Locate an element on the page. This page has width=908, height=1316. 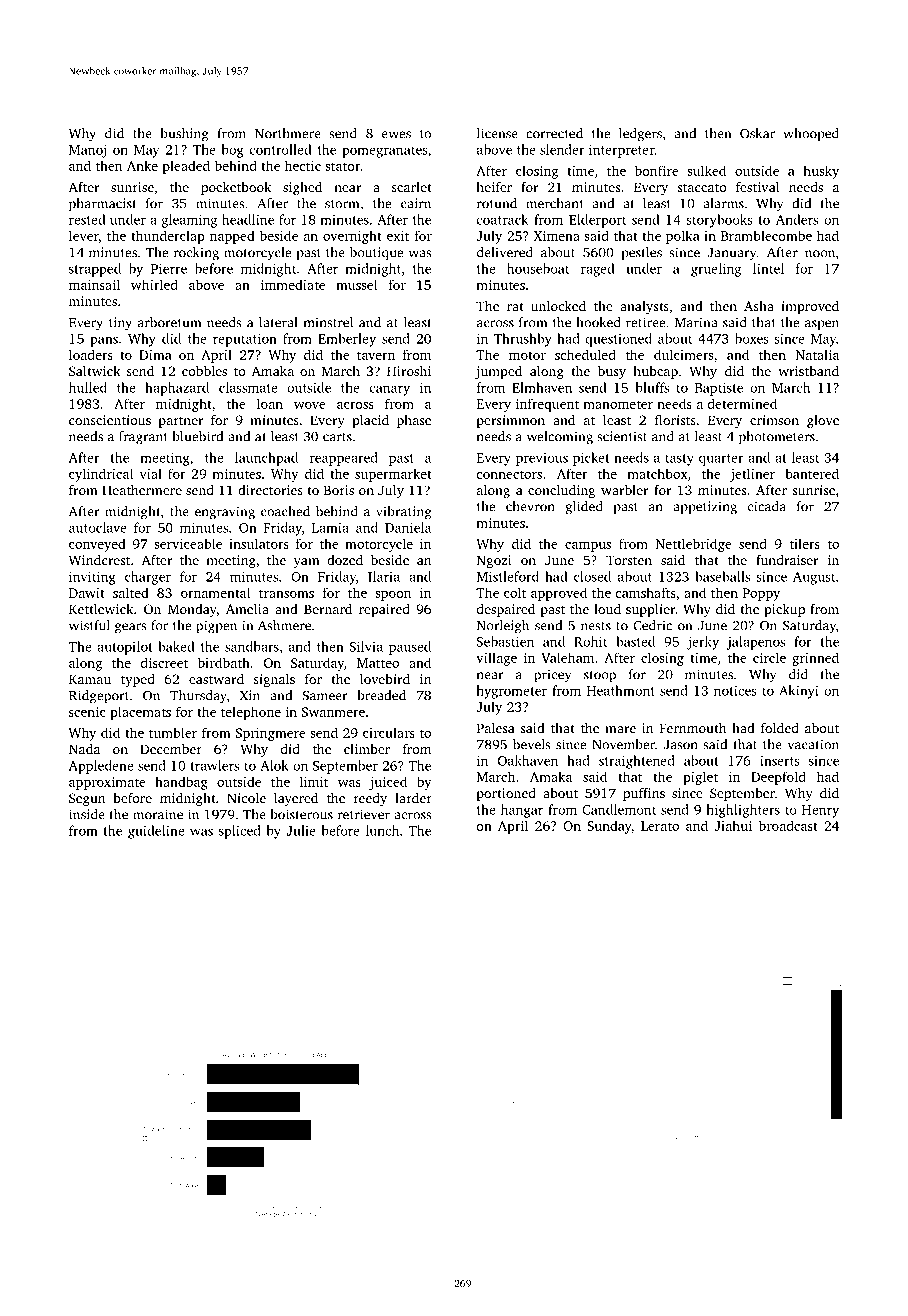
corrected is located at coordinates (554, 133).
